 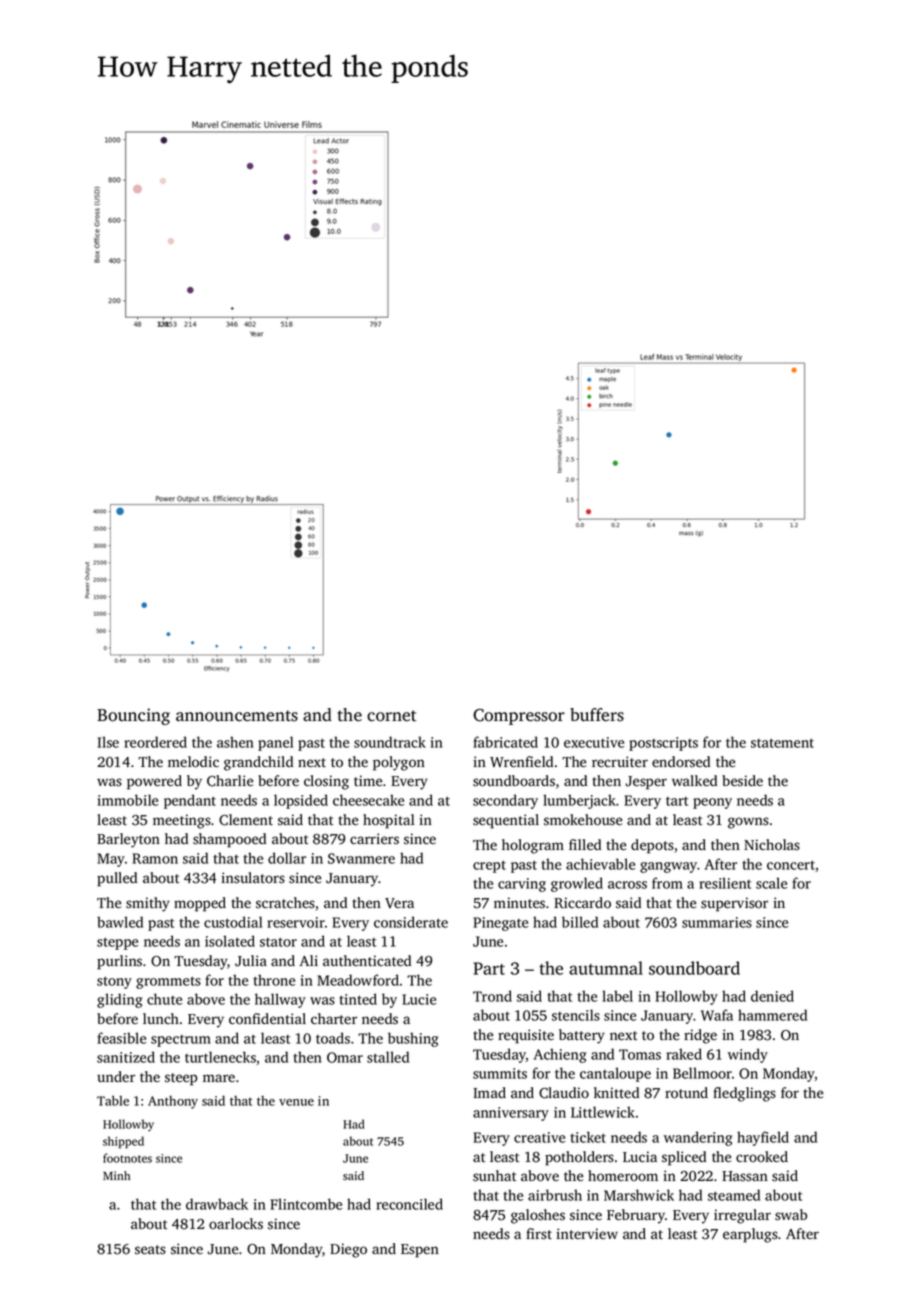 I want to click on Compressor, so click(x=519, y=717).
